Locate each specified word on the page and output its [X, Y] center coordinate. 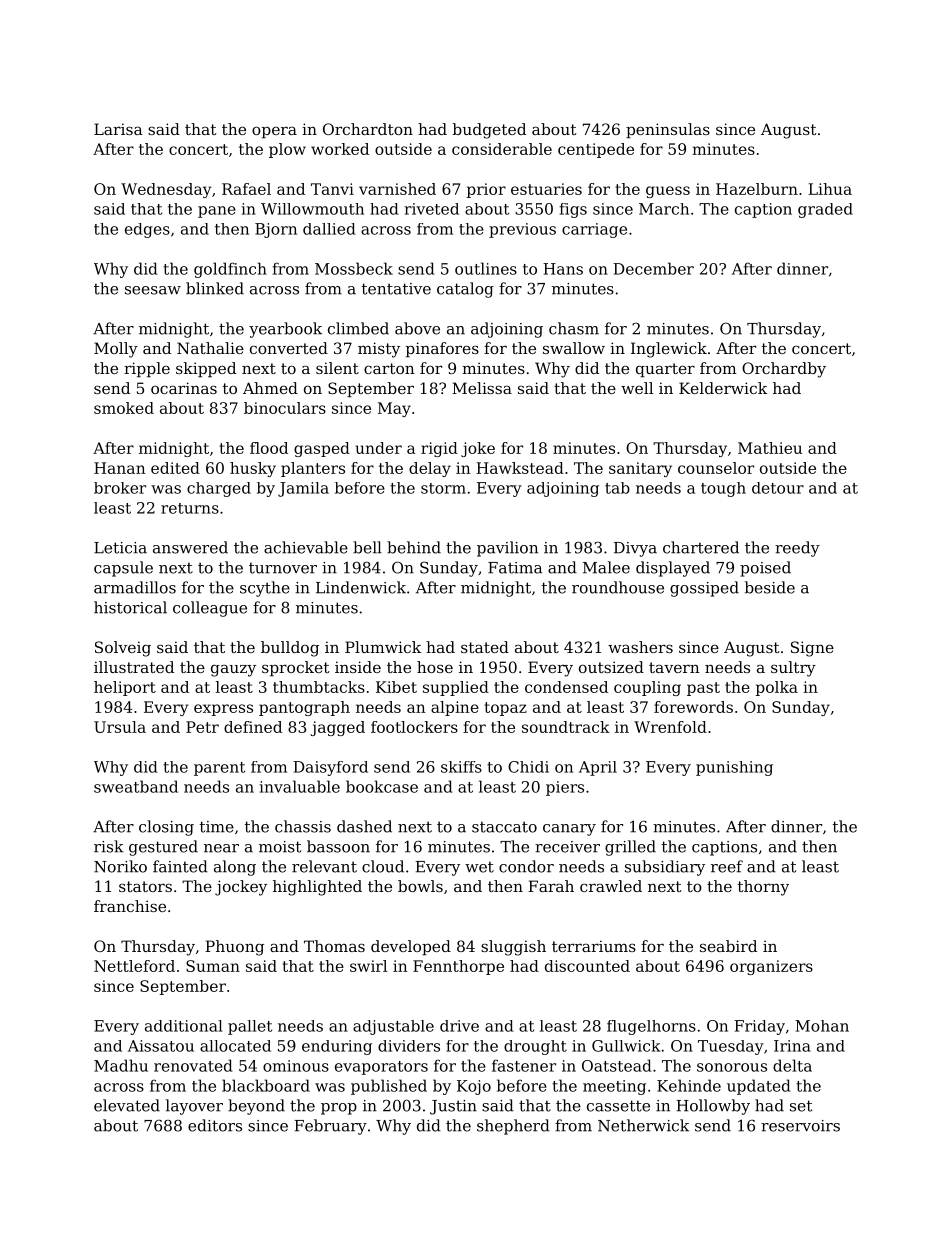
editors [215, 1125]
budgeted [489, 131]
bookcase [382, 786]
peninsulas [668, 130]
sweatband [136, 786]
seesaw [153, 290]
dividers [409, 1046]
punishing [734, 768]
